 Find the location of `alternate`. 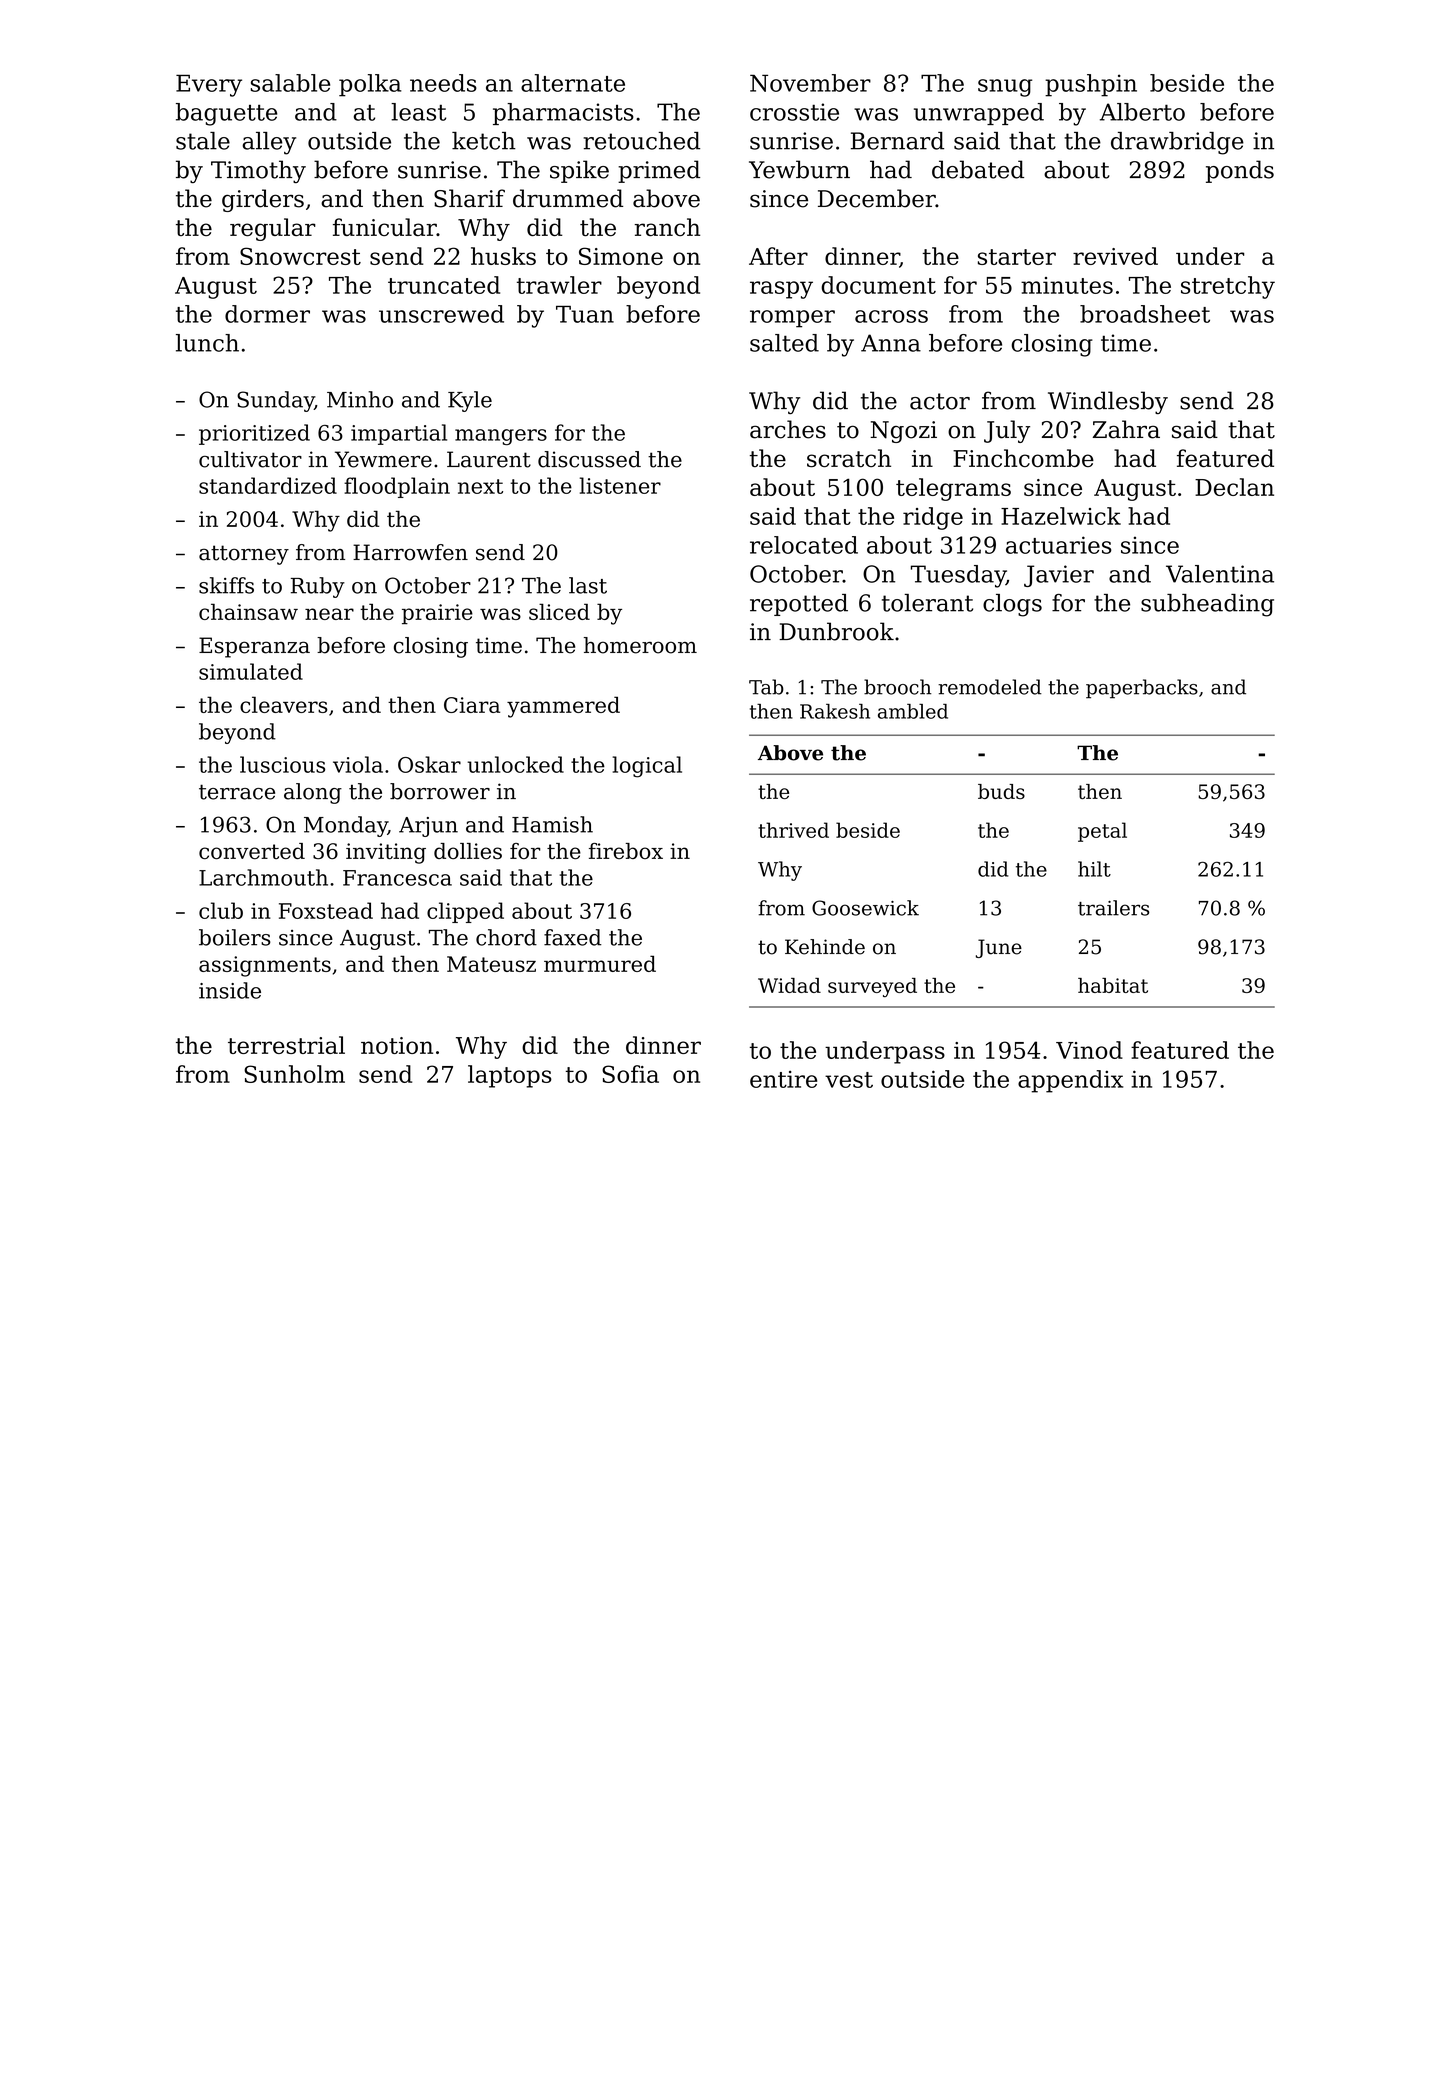

alternate is located at coordinates (573, 83).
